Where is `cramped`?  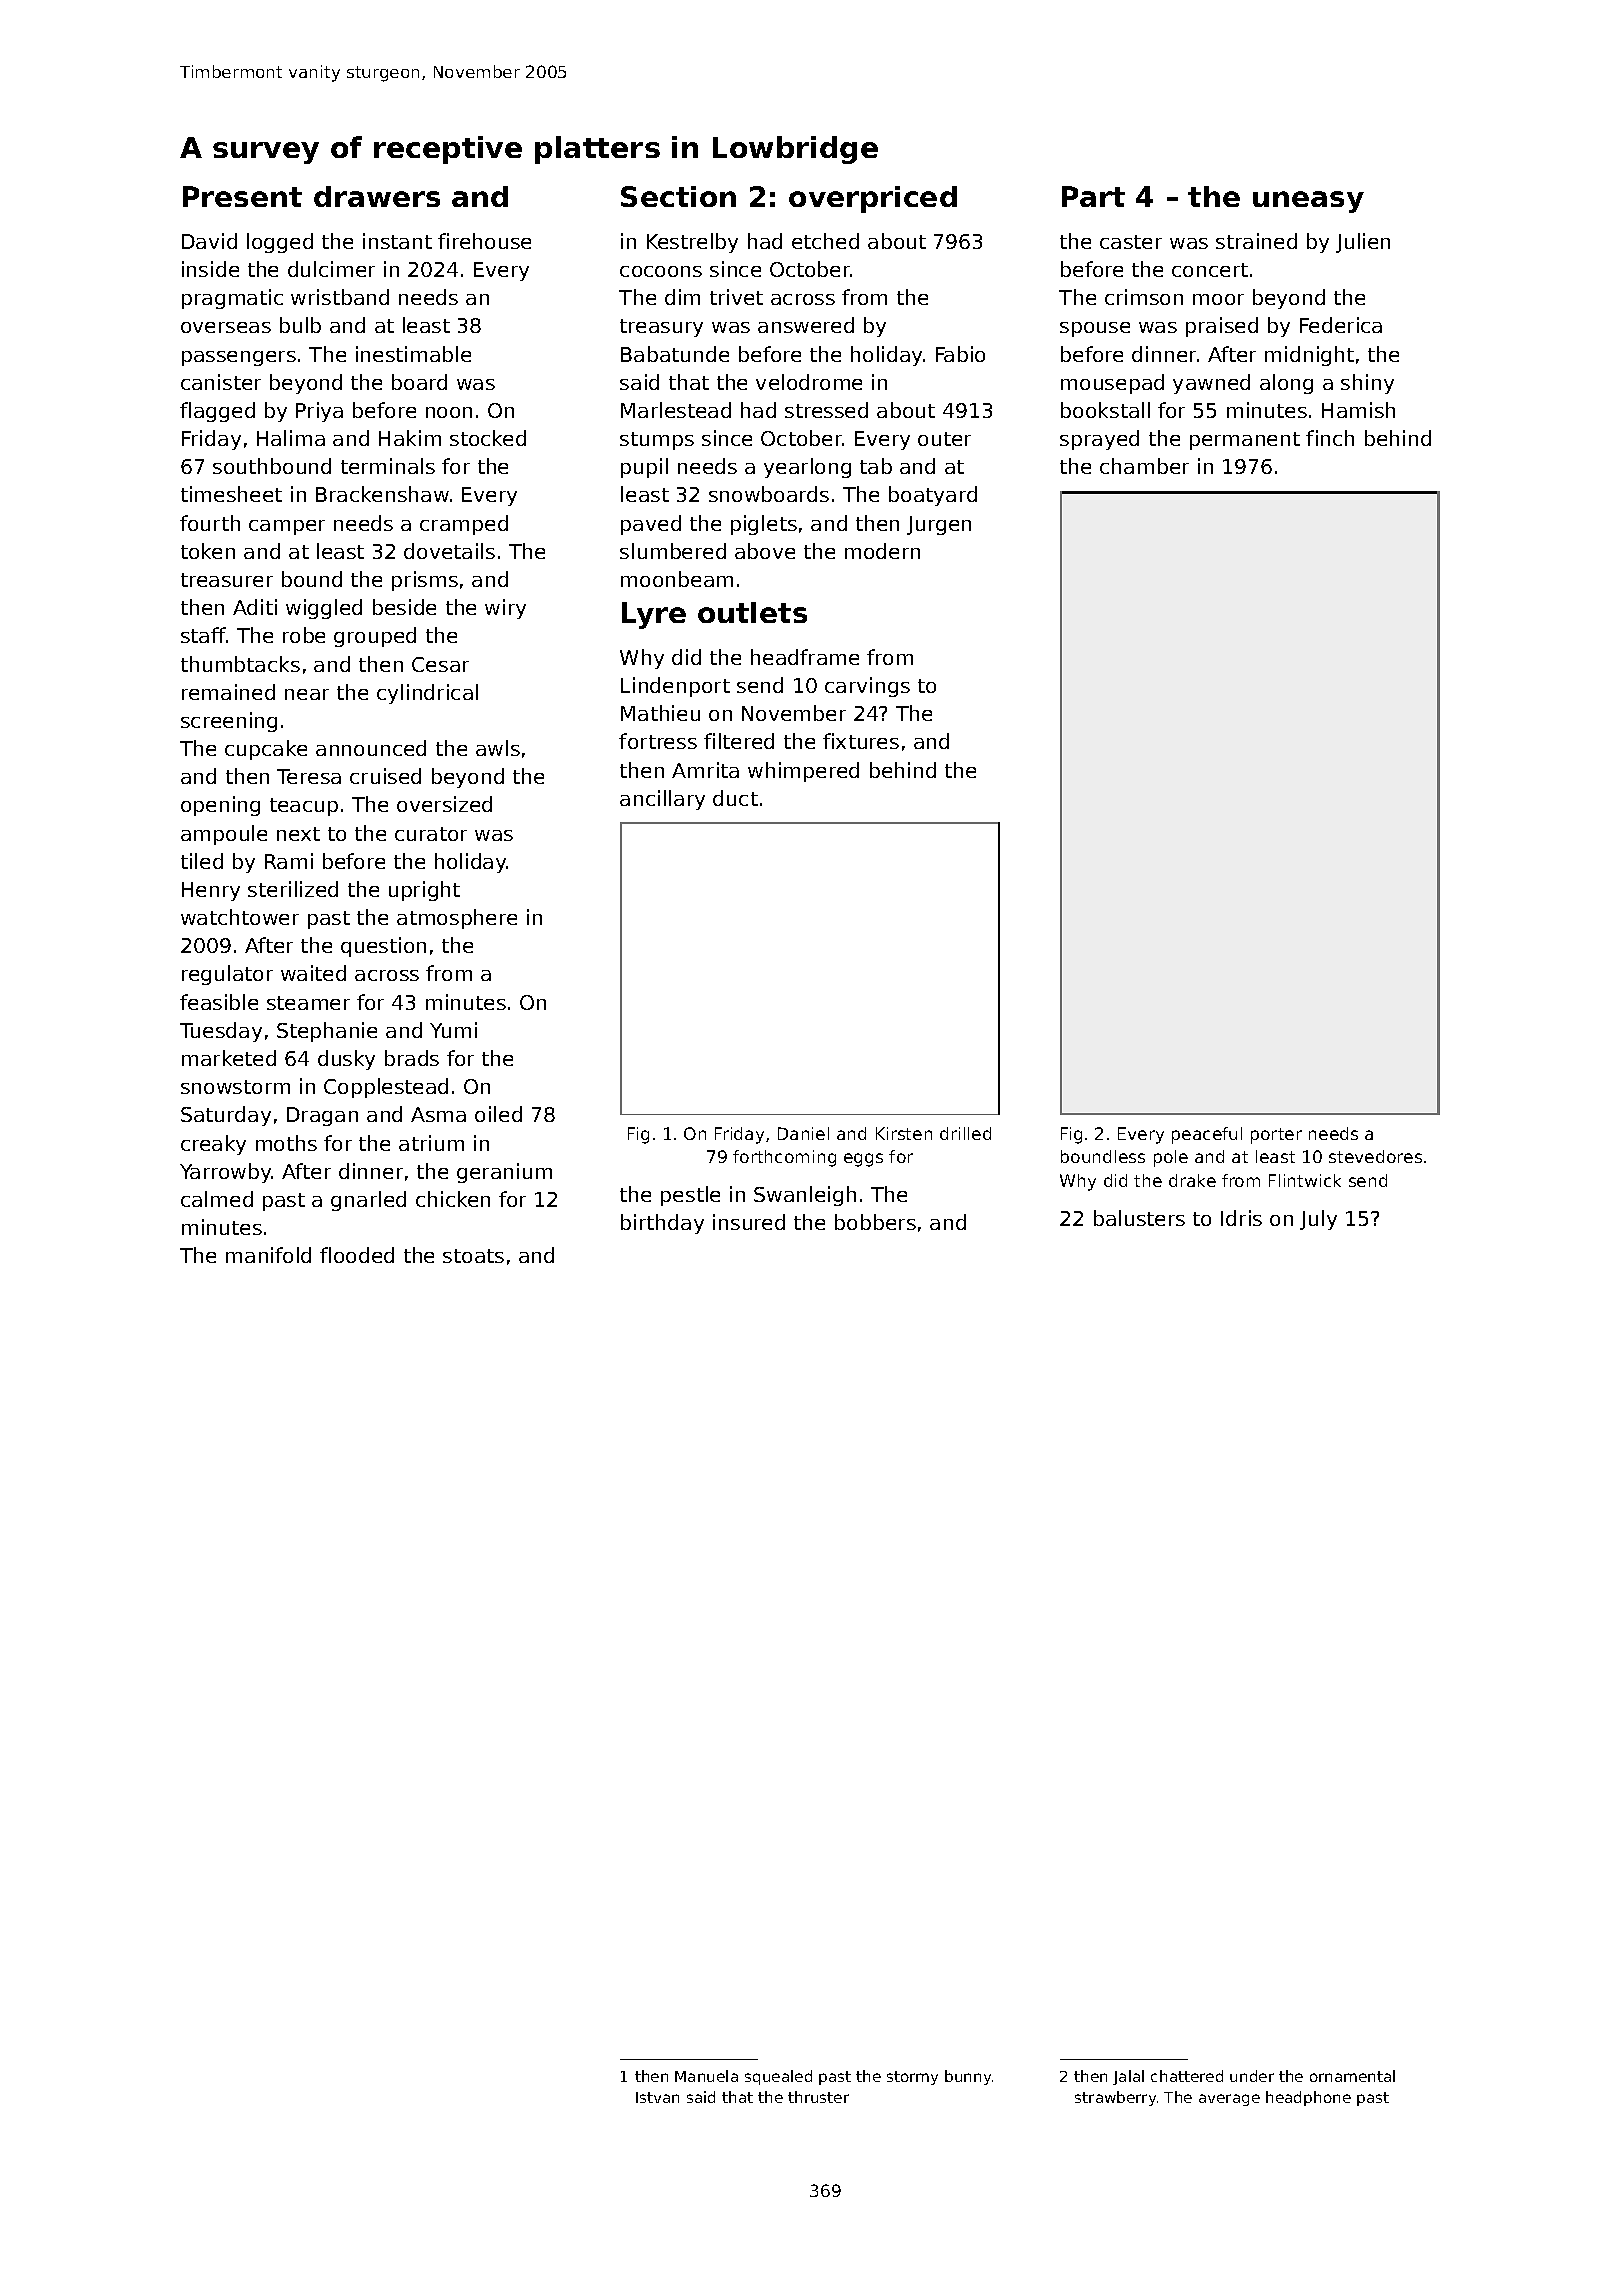
cramped is located at coordinates (464, 525).
